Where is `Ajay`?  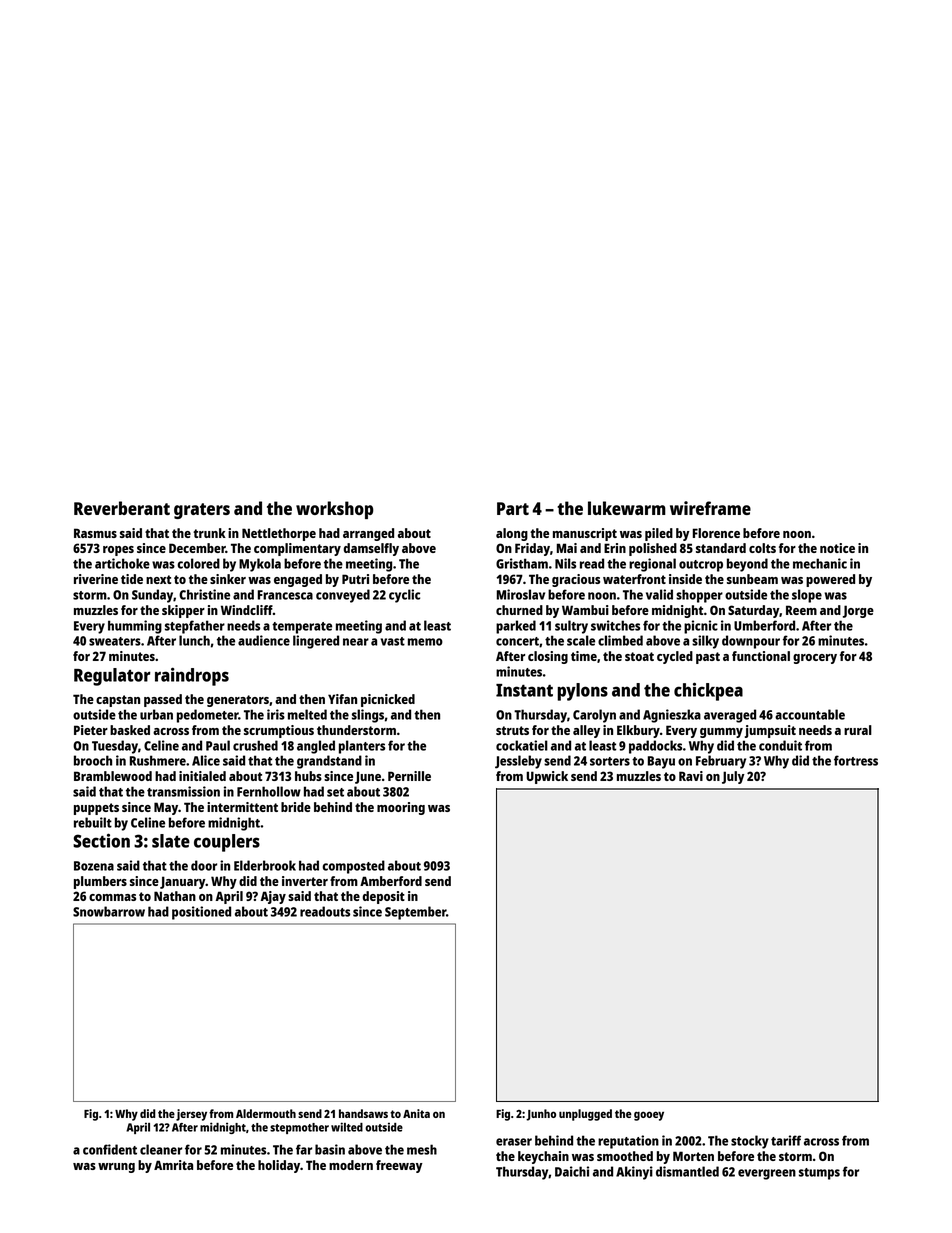 Ajay is located at coordinates (273, 897).
